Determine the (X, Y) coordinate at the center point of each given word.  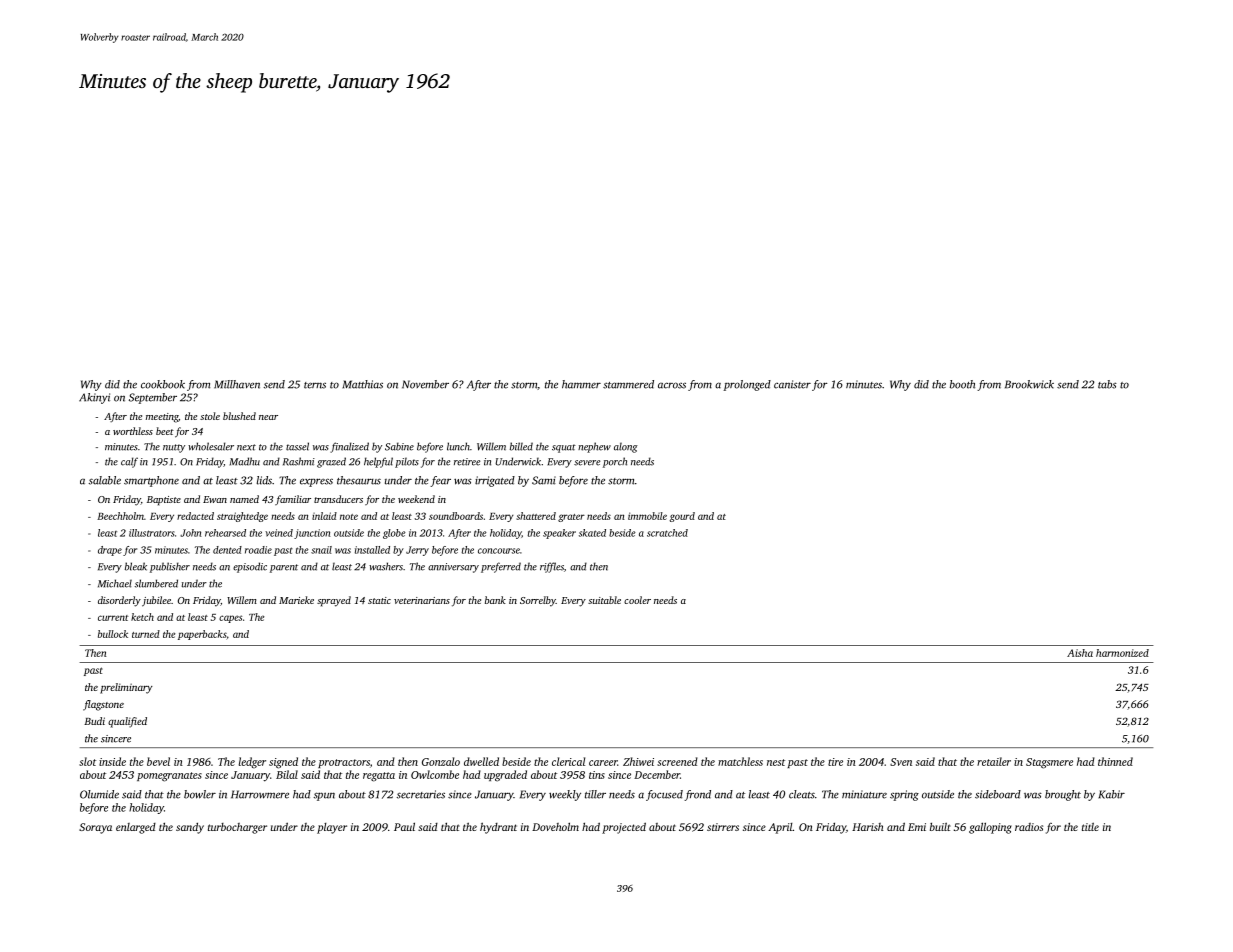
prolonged (747, 385)
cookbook (163, 384)
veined (279, 533)
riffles (552, 567)
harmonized (1122, 653)
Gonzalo (441, 761)
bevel (158, 761)
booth (962, 384)
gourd (682, 517)
